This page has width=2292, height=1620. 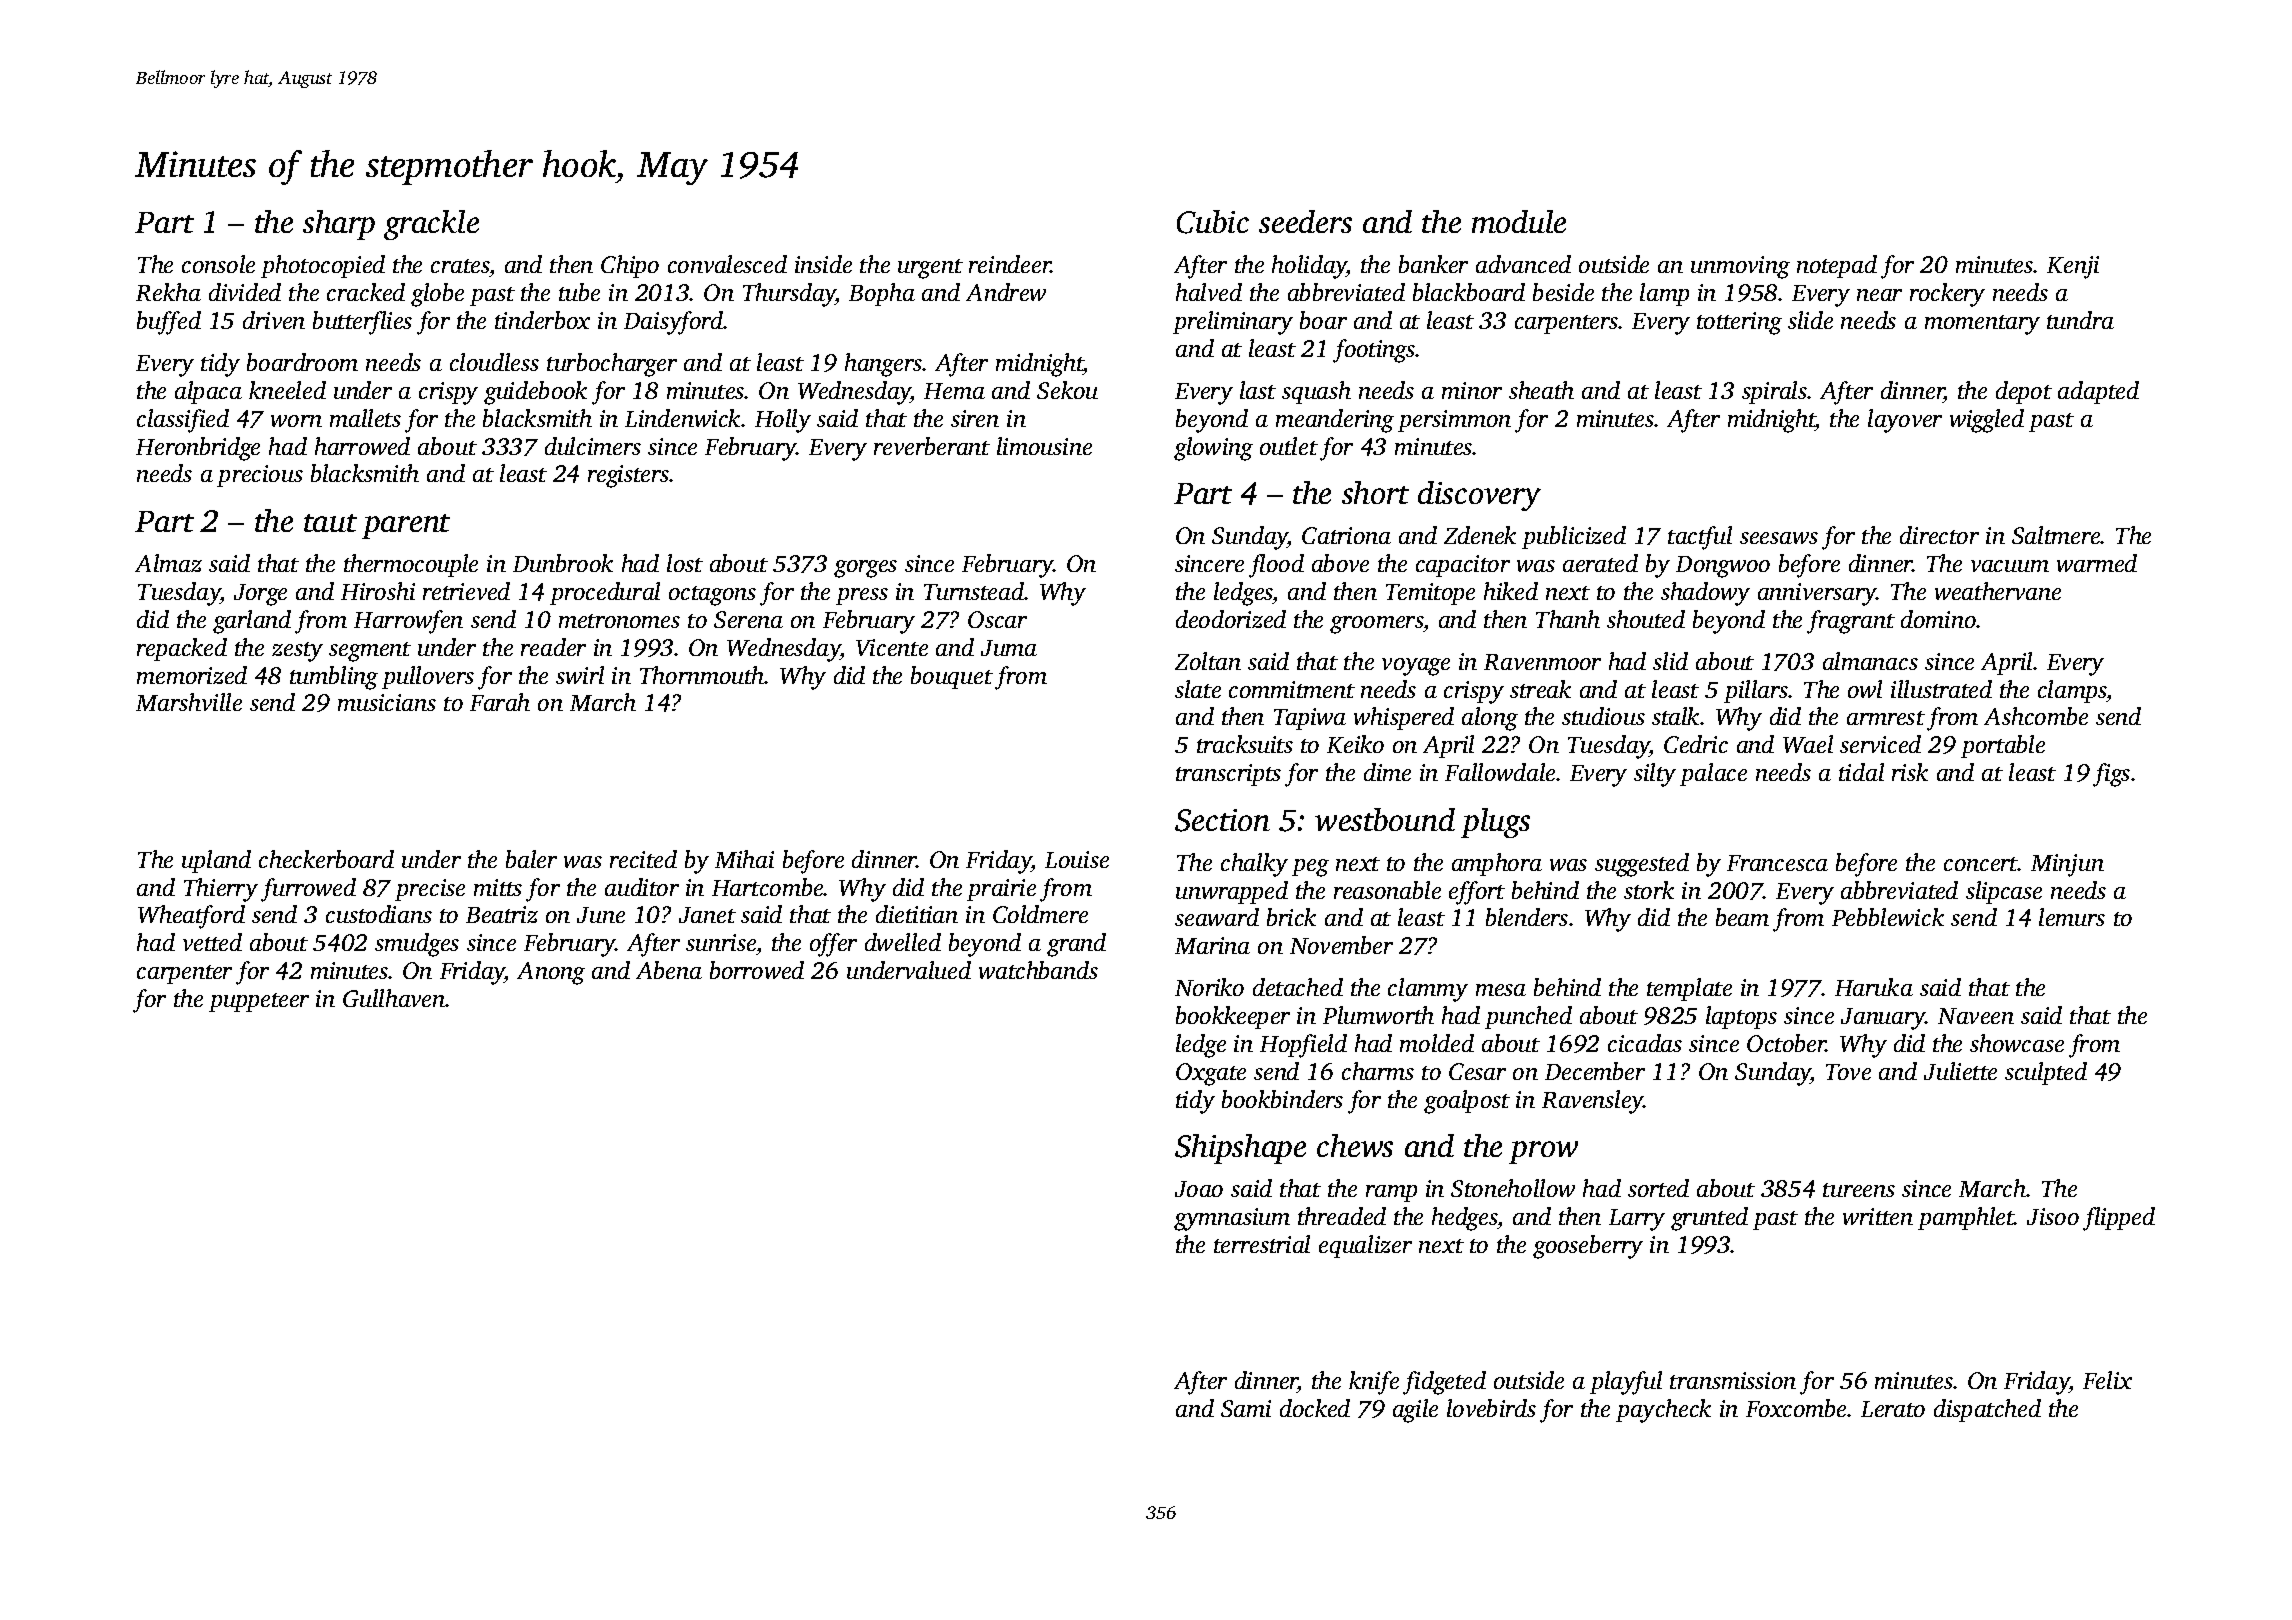 I want to click on puppeteer, so click(x=259, y=1002).
